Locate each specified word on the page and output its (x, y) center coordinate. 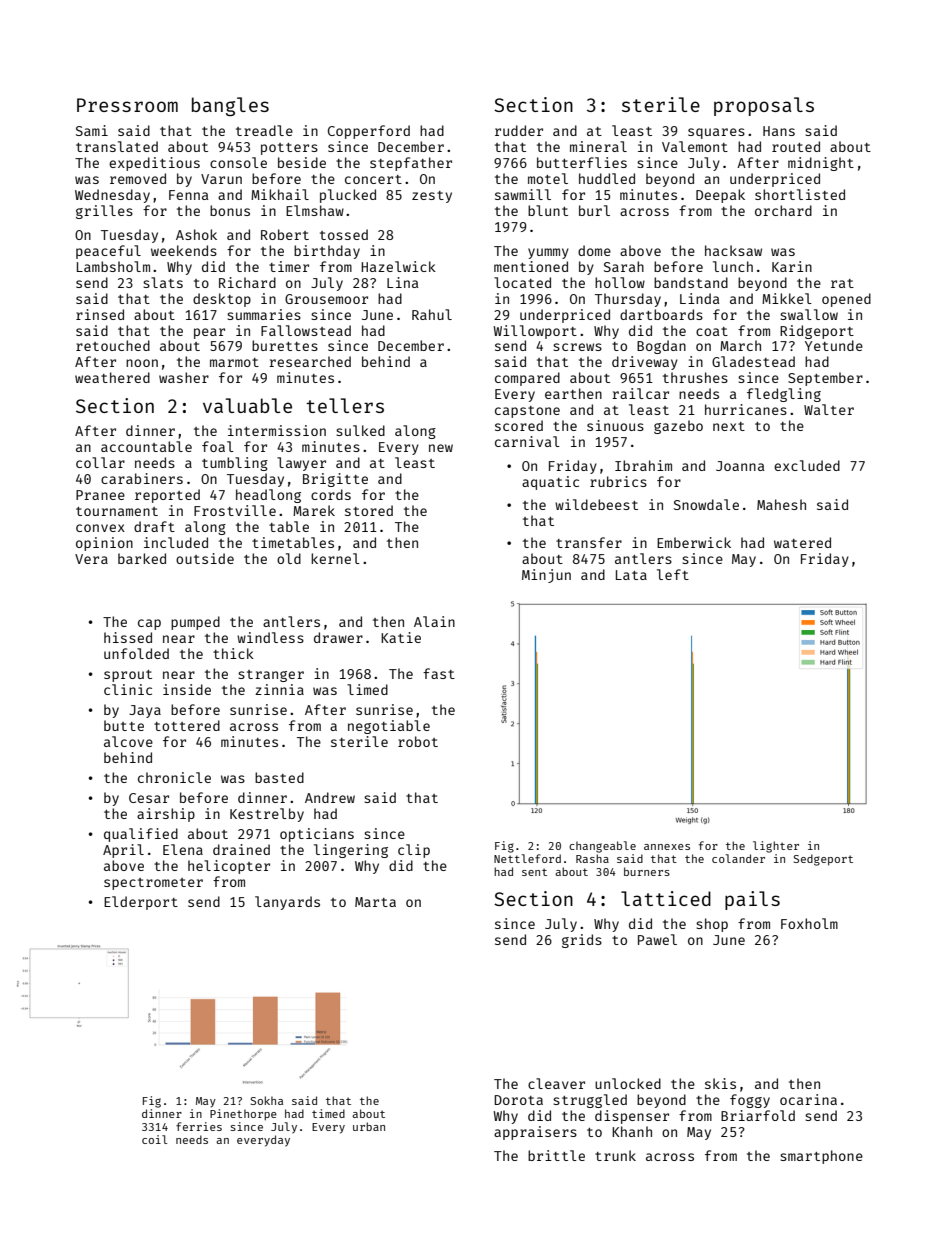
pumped (195, 623)
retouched (113, 345)
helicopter (229, 867)
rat (842, 283)
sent (534, 872)
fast (439, 673)
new (441, 448)
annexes (667, 847)
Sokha (267, 1100)
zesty (432, 197)
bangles (230, 106)
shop (712, 925)
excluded (807, 465)
